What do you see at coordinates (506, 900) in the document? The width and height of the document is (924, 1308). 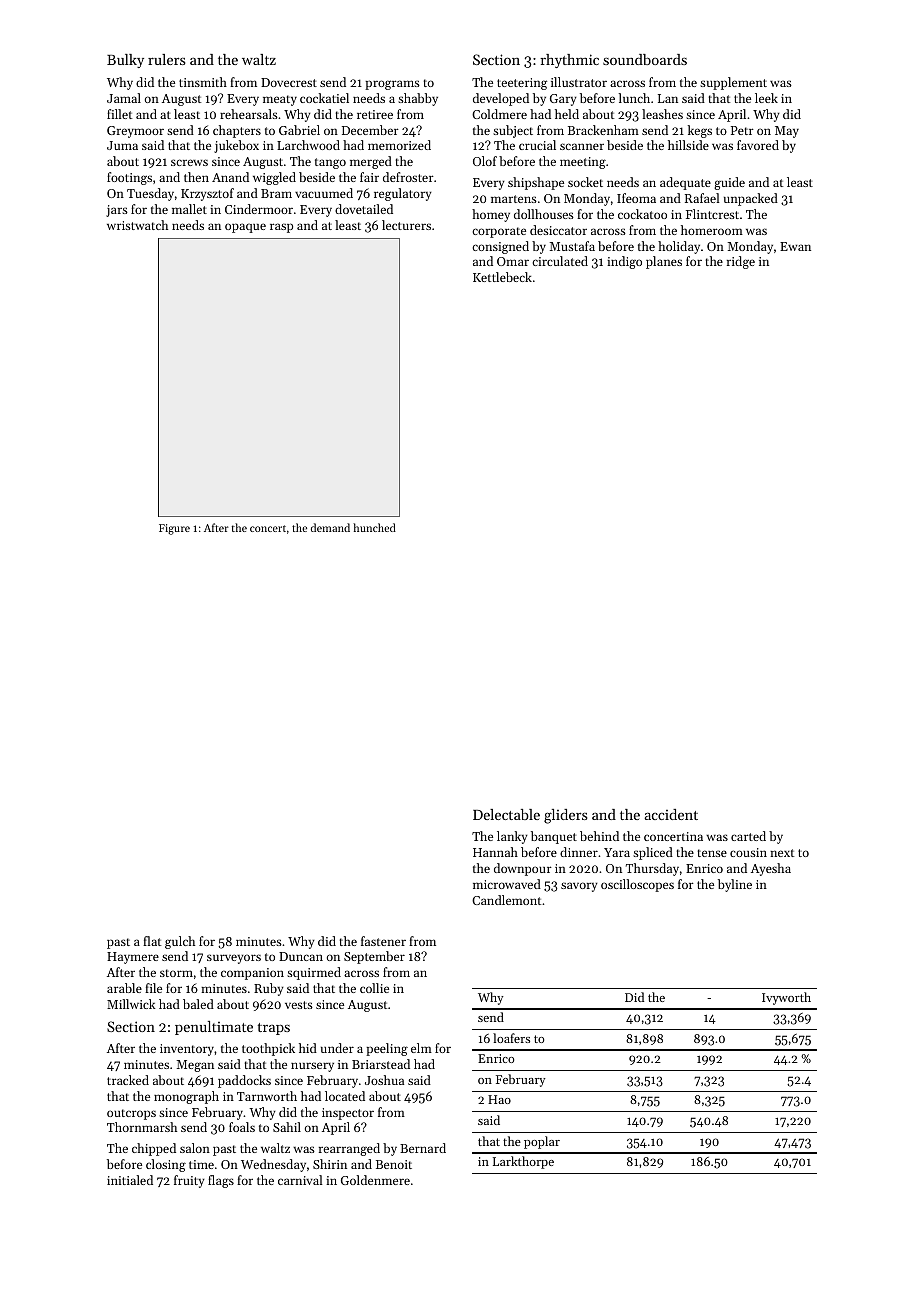 I see `Candlemont` at bounding box center [506, 900].
